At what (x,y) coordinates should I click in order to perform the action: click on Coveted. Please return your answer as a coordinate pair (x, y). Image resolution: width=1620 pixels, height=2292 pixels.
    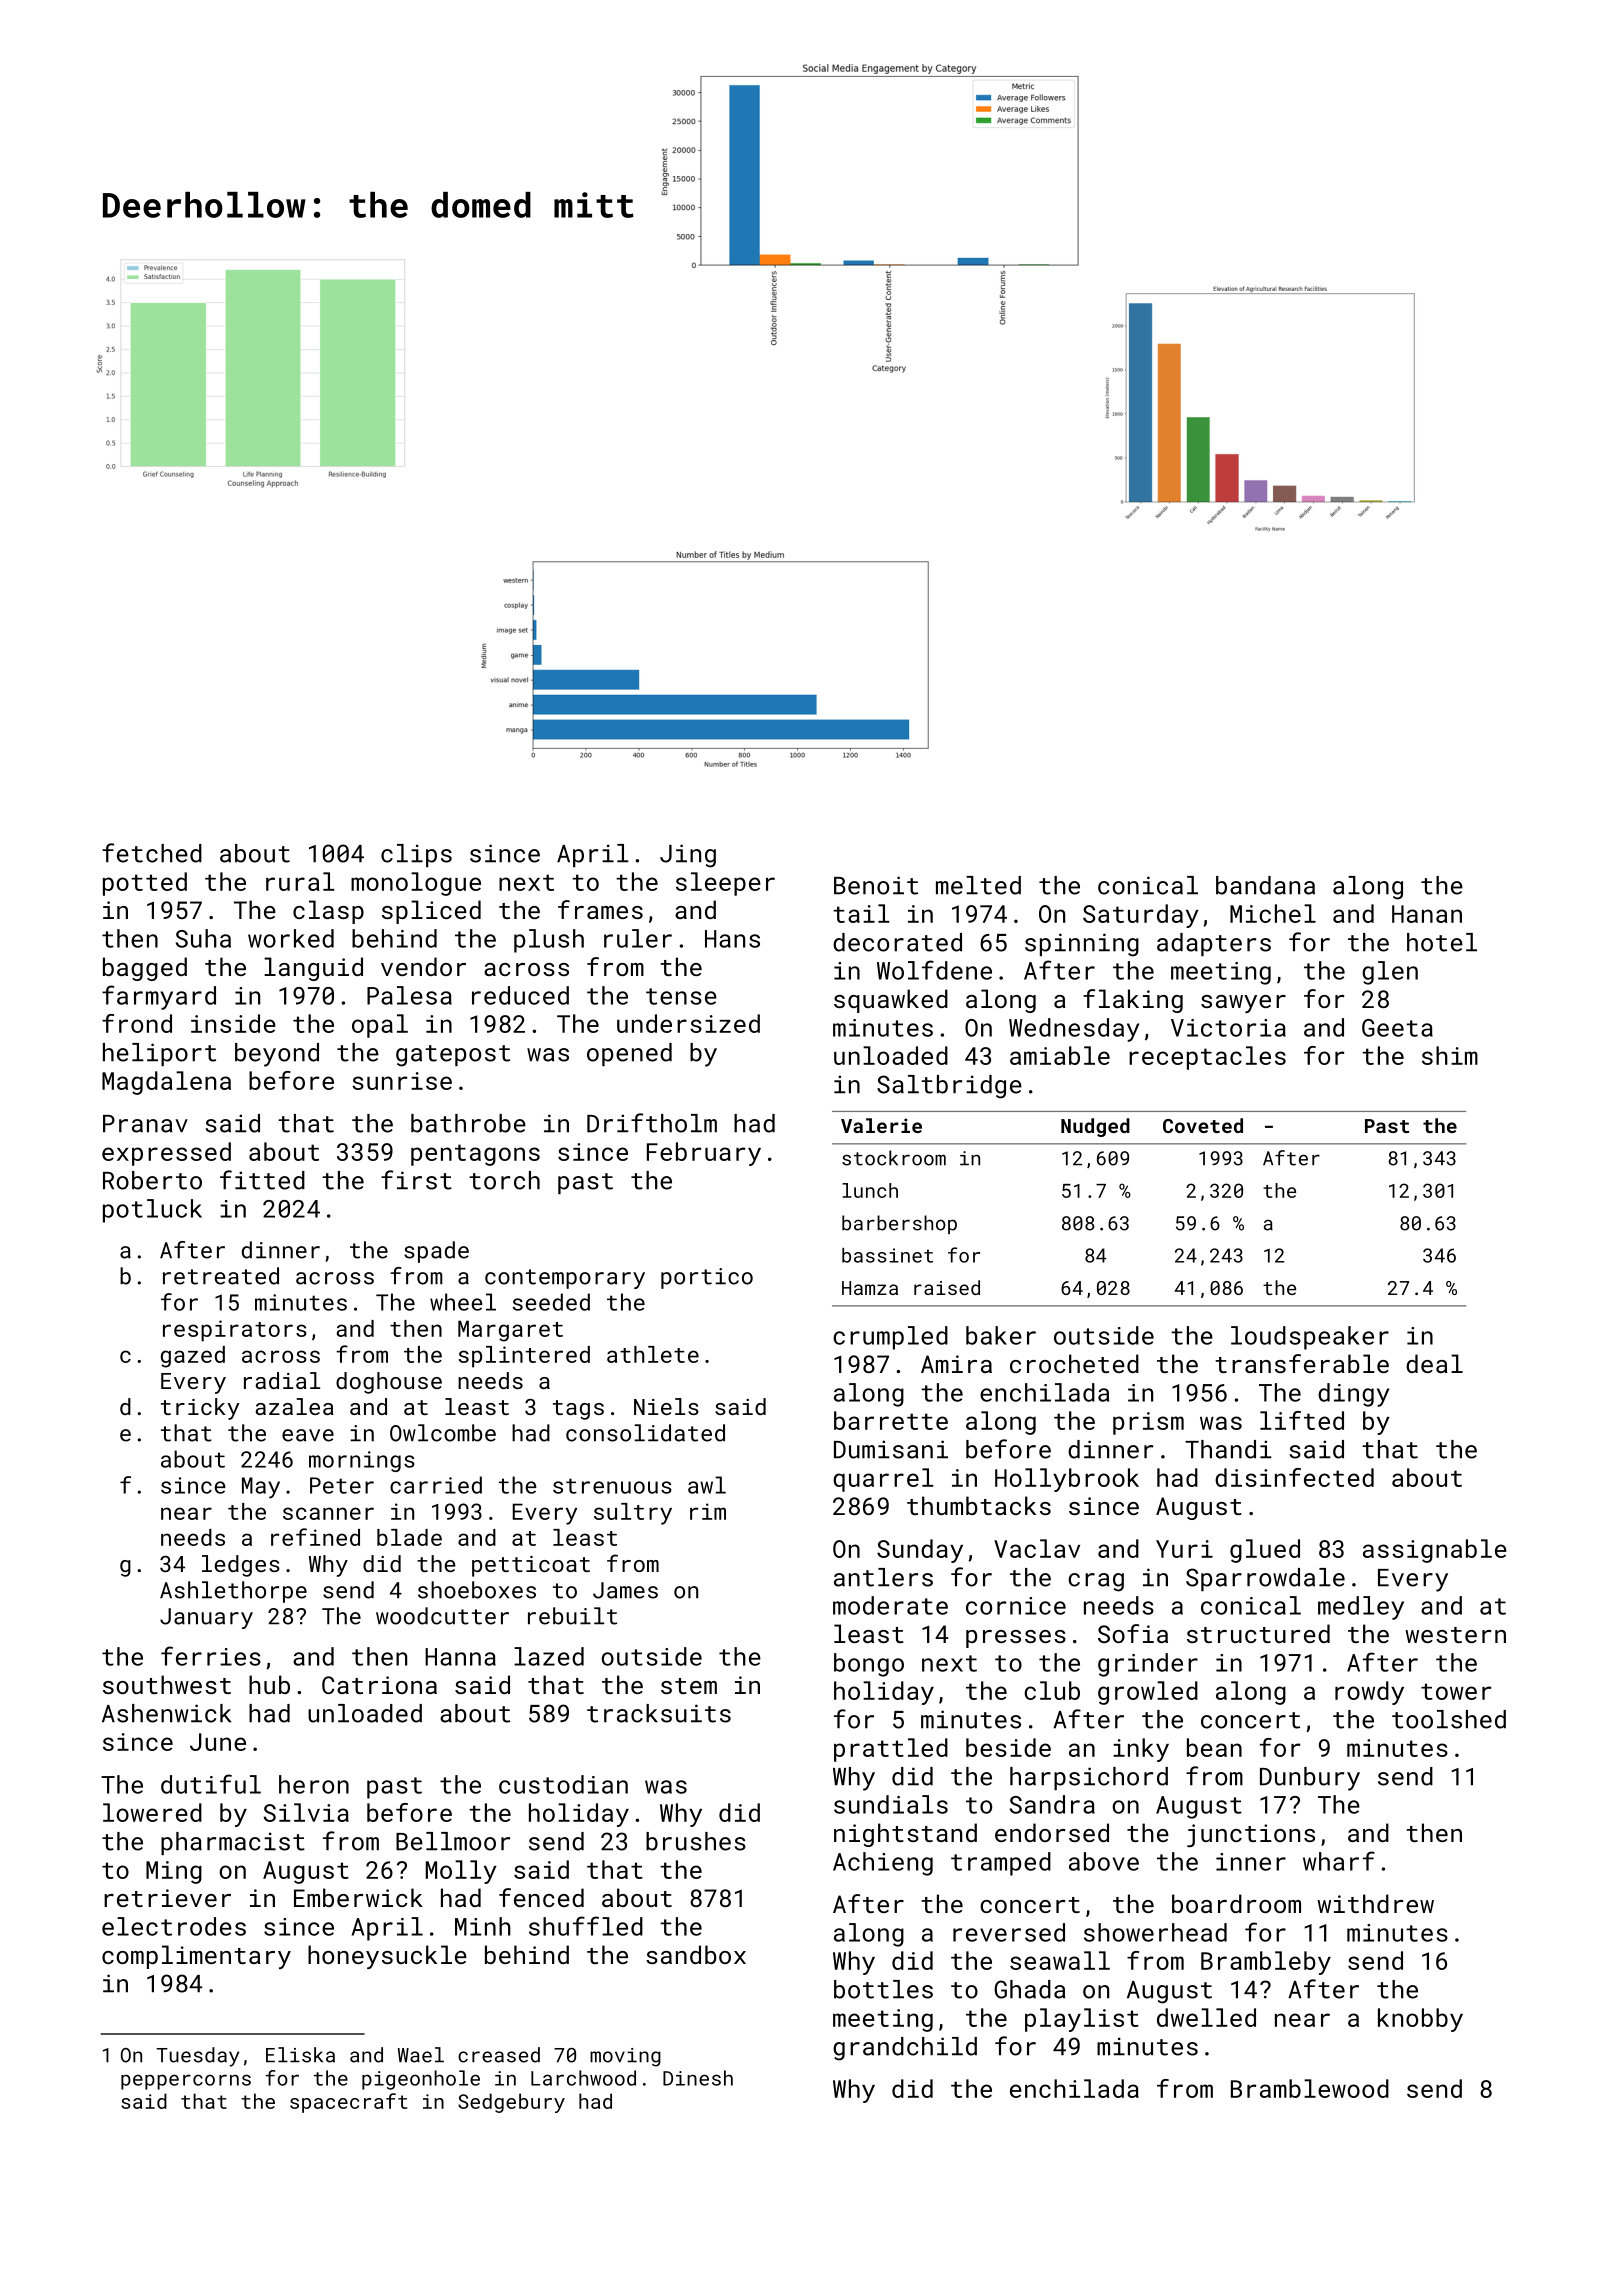
    Looking at the image, I should click on (1203, 1125).
